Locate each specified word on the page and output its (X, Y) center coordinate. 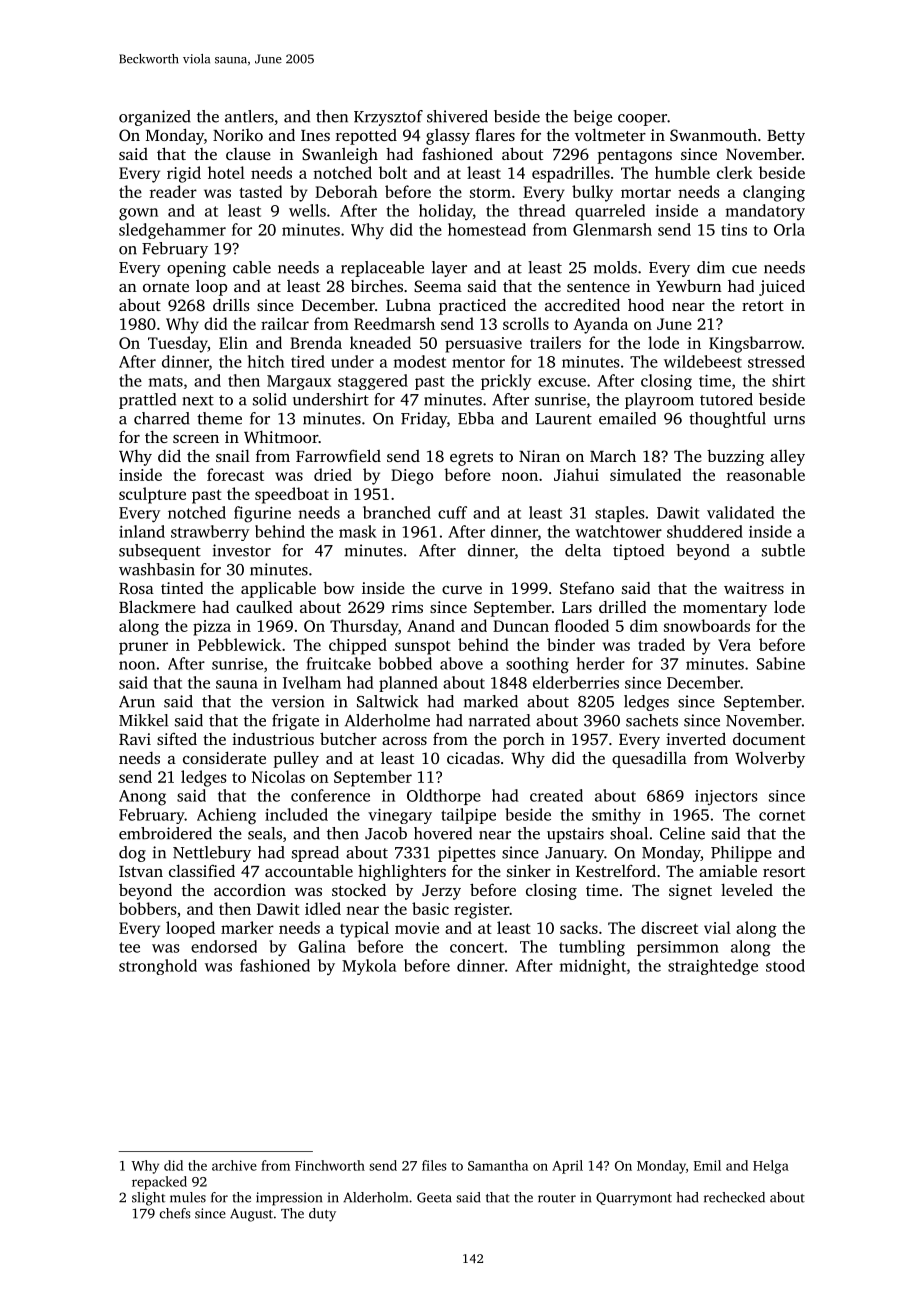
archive (234, 1165)
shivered (457, 116)
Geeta (434, 1197)
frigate (295, 722)
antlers (249, 116)
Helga (771, 1167)
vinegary (400, 816)
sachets (652, 720)
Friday (424, 420)
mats (166, 381)
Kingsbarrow (755, 344)
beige (593, 118)
